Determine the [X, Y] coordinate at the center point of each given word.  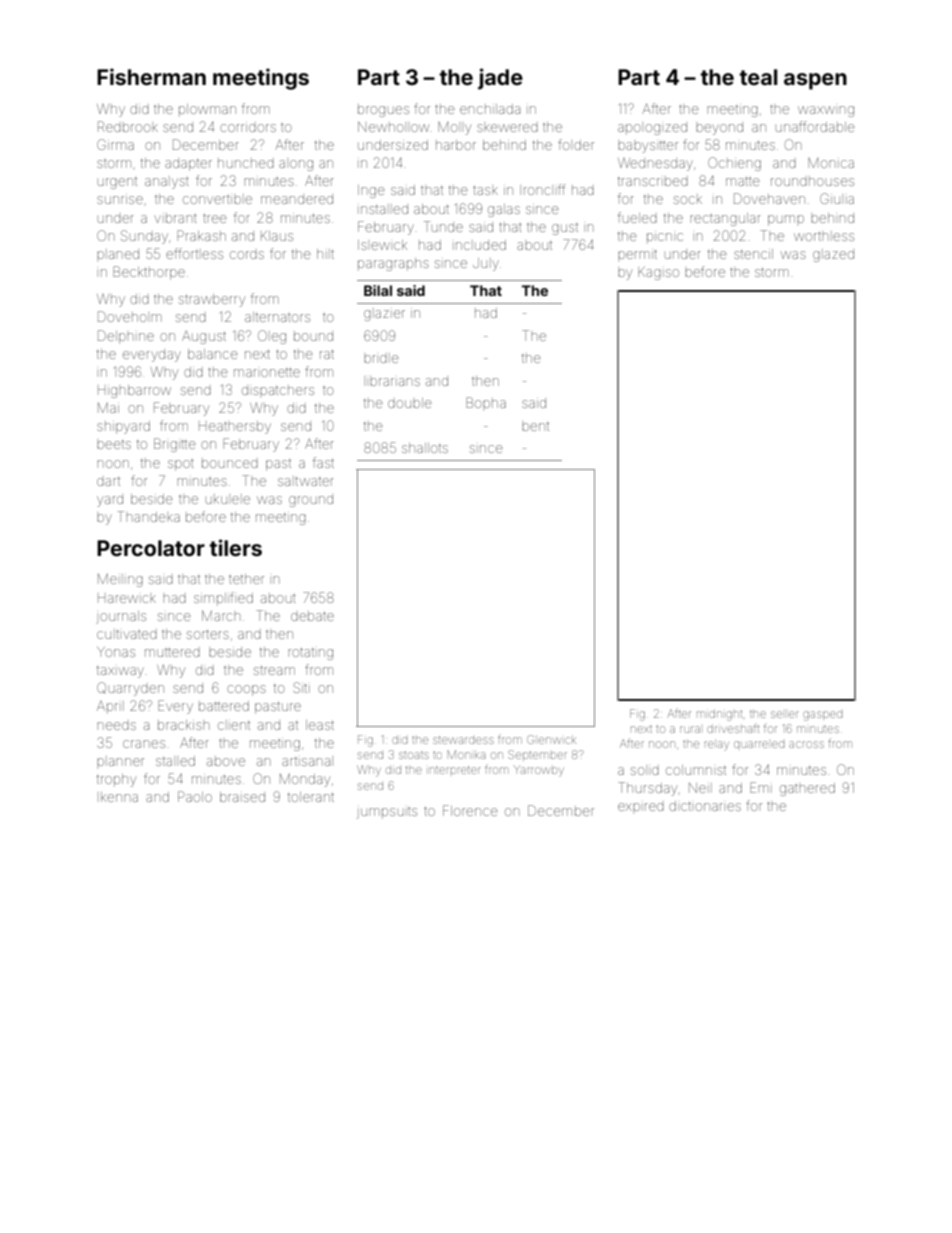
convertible [217, 199]
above [226, 761]
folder [576, 144]
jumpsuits [387, 813]
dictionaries [705, 806]
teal [758, 77]
